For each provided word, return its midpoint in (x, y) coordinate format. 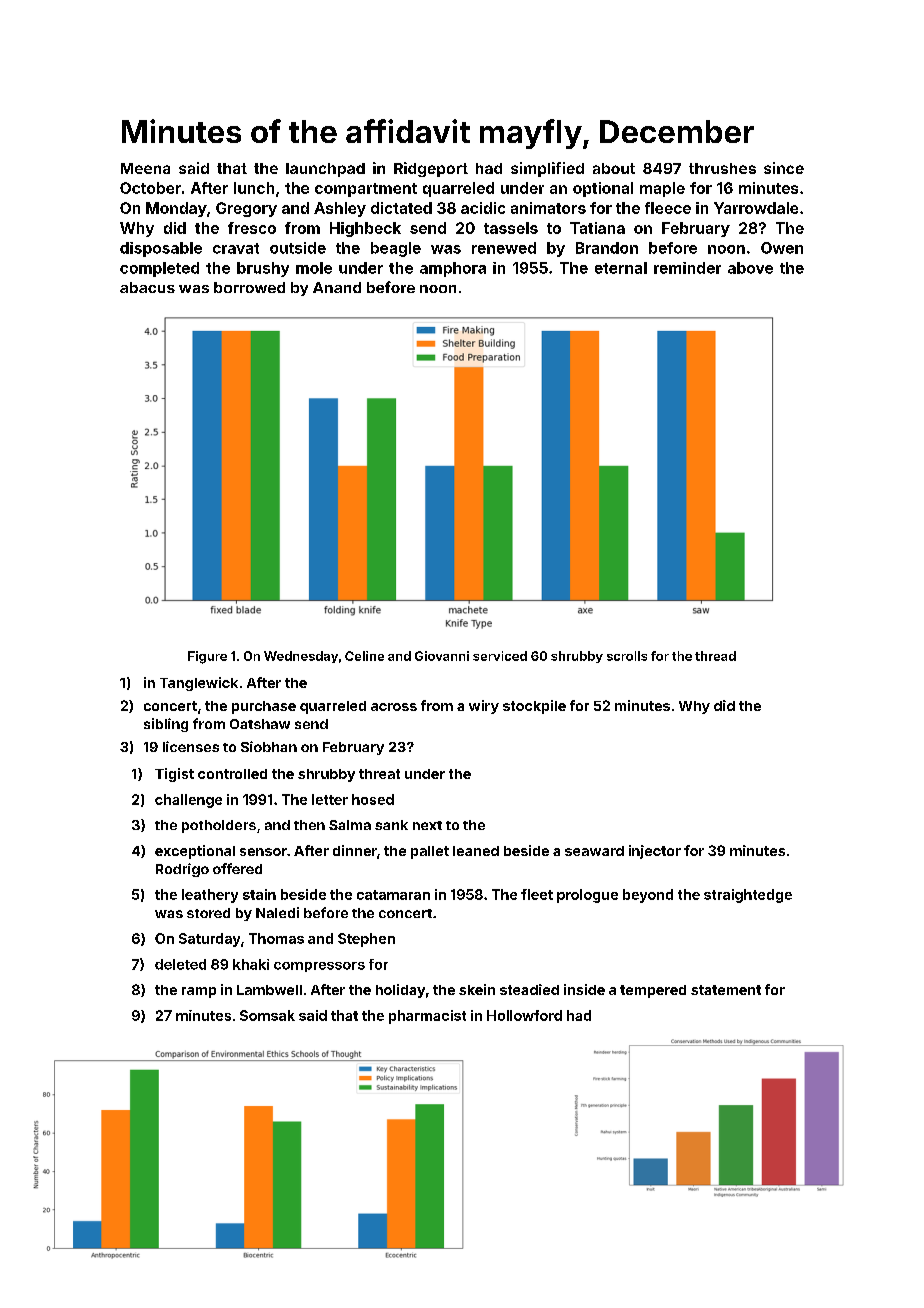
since (784, 168)
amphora (453, 269)
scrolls (627, 656)
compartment (366, 190)
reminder (687, 268)
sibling (166, 725)
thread (715, 656)
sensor (263, 852)
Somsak (267, 1015)
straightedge (748, 896)
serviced (500, 656)
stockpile (534, 707)
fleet (537, 894)
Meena (145, 168)
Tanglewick (199, 684)
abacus (147, 287)
